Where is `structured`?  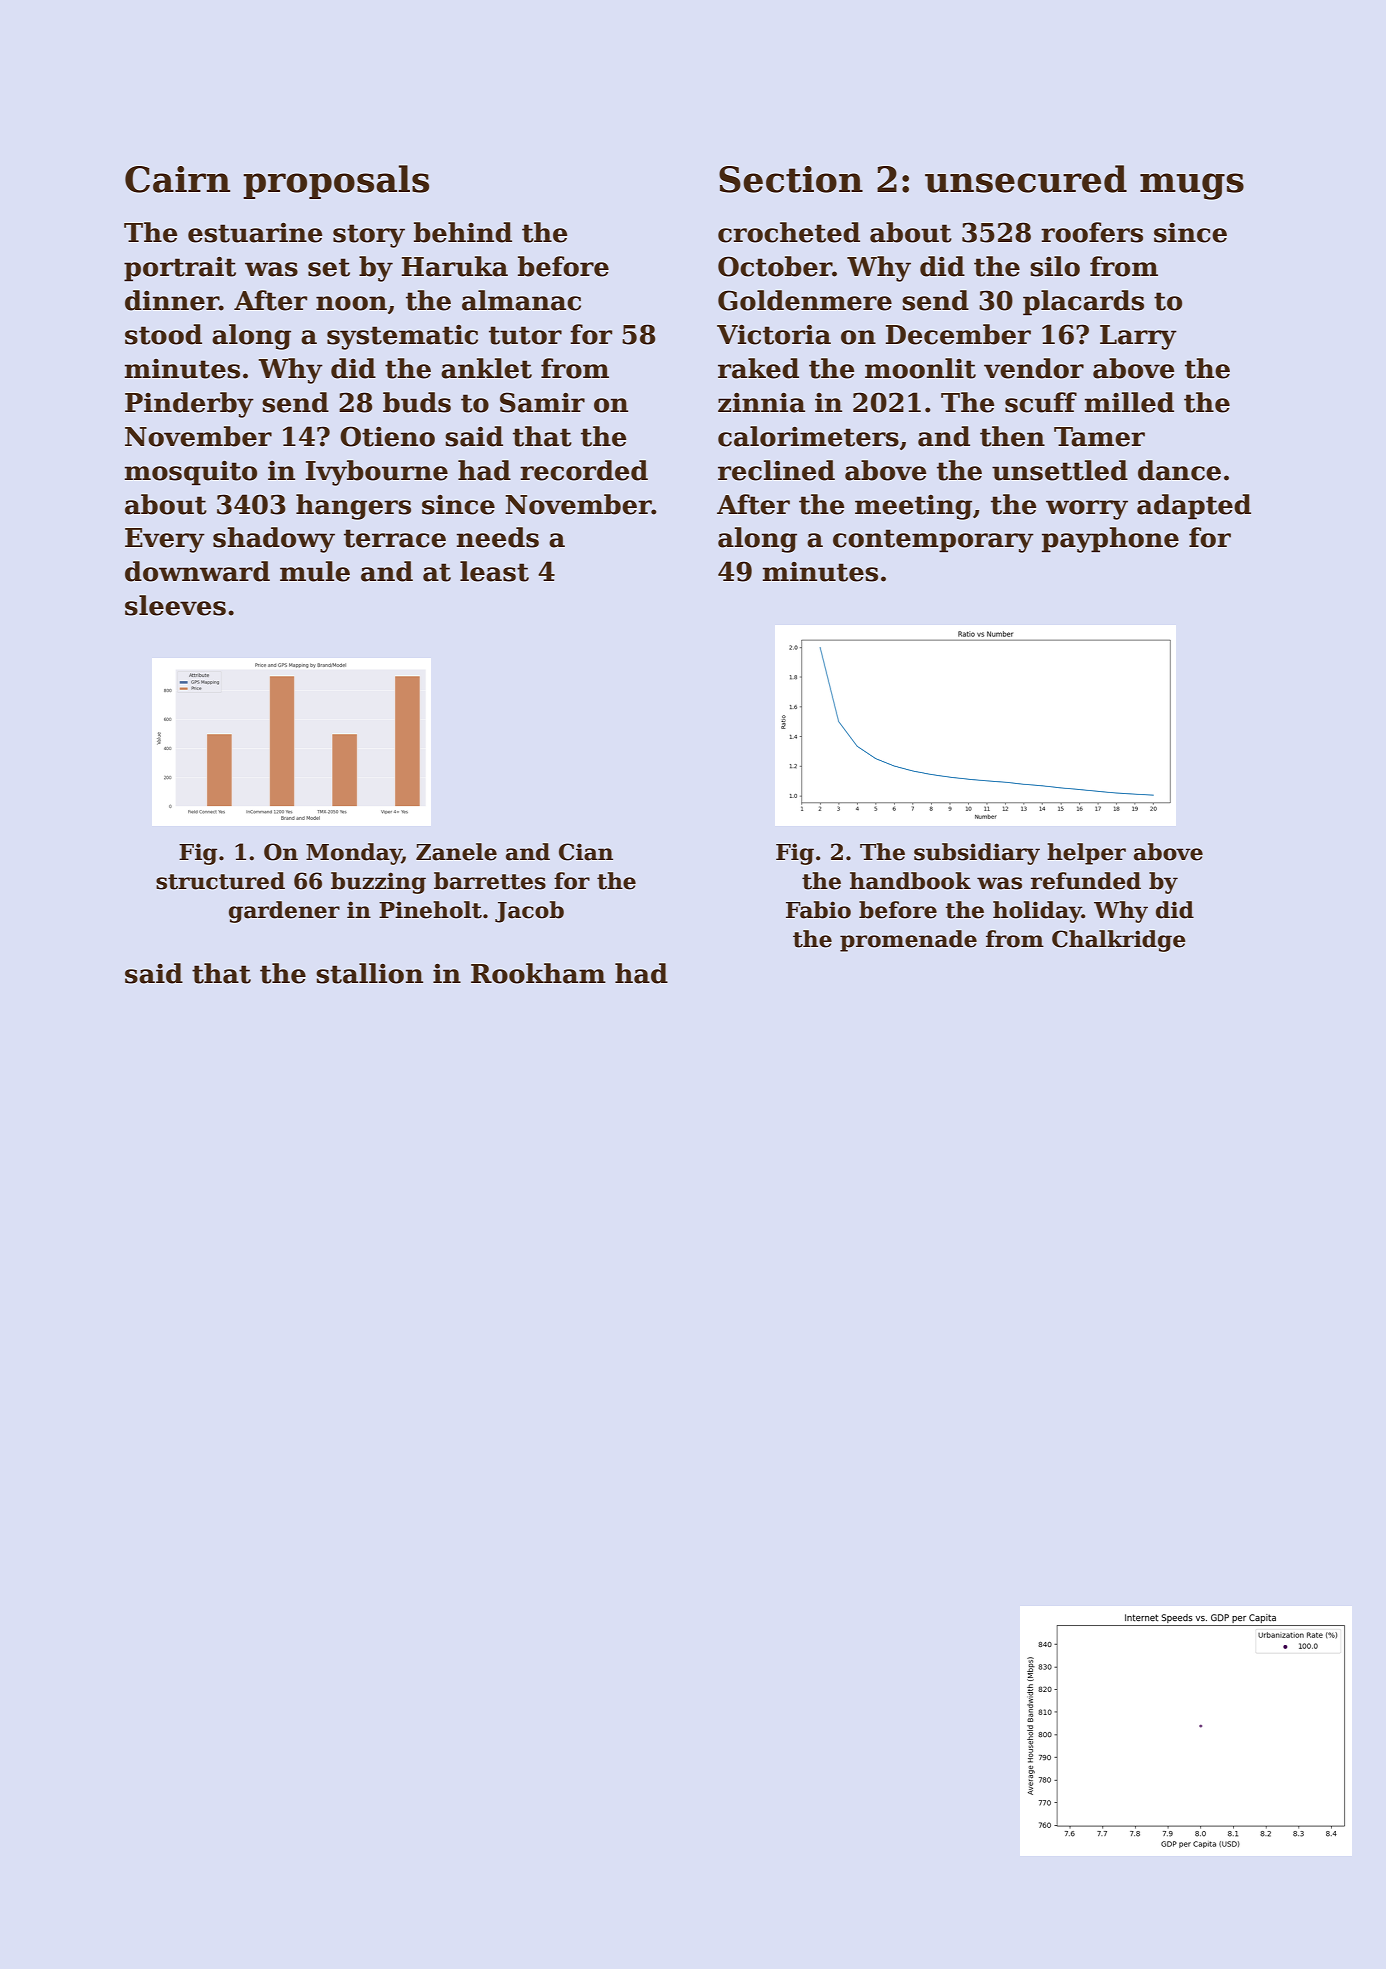 structured is located at coordinates (220, 881).
